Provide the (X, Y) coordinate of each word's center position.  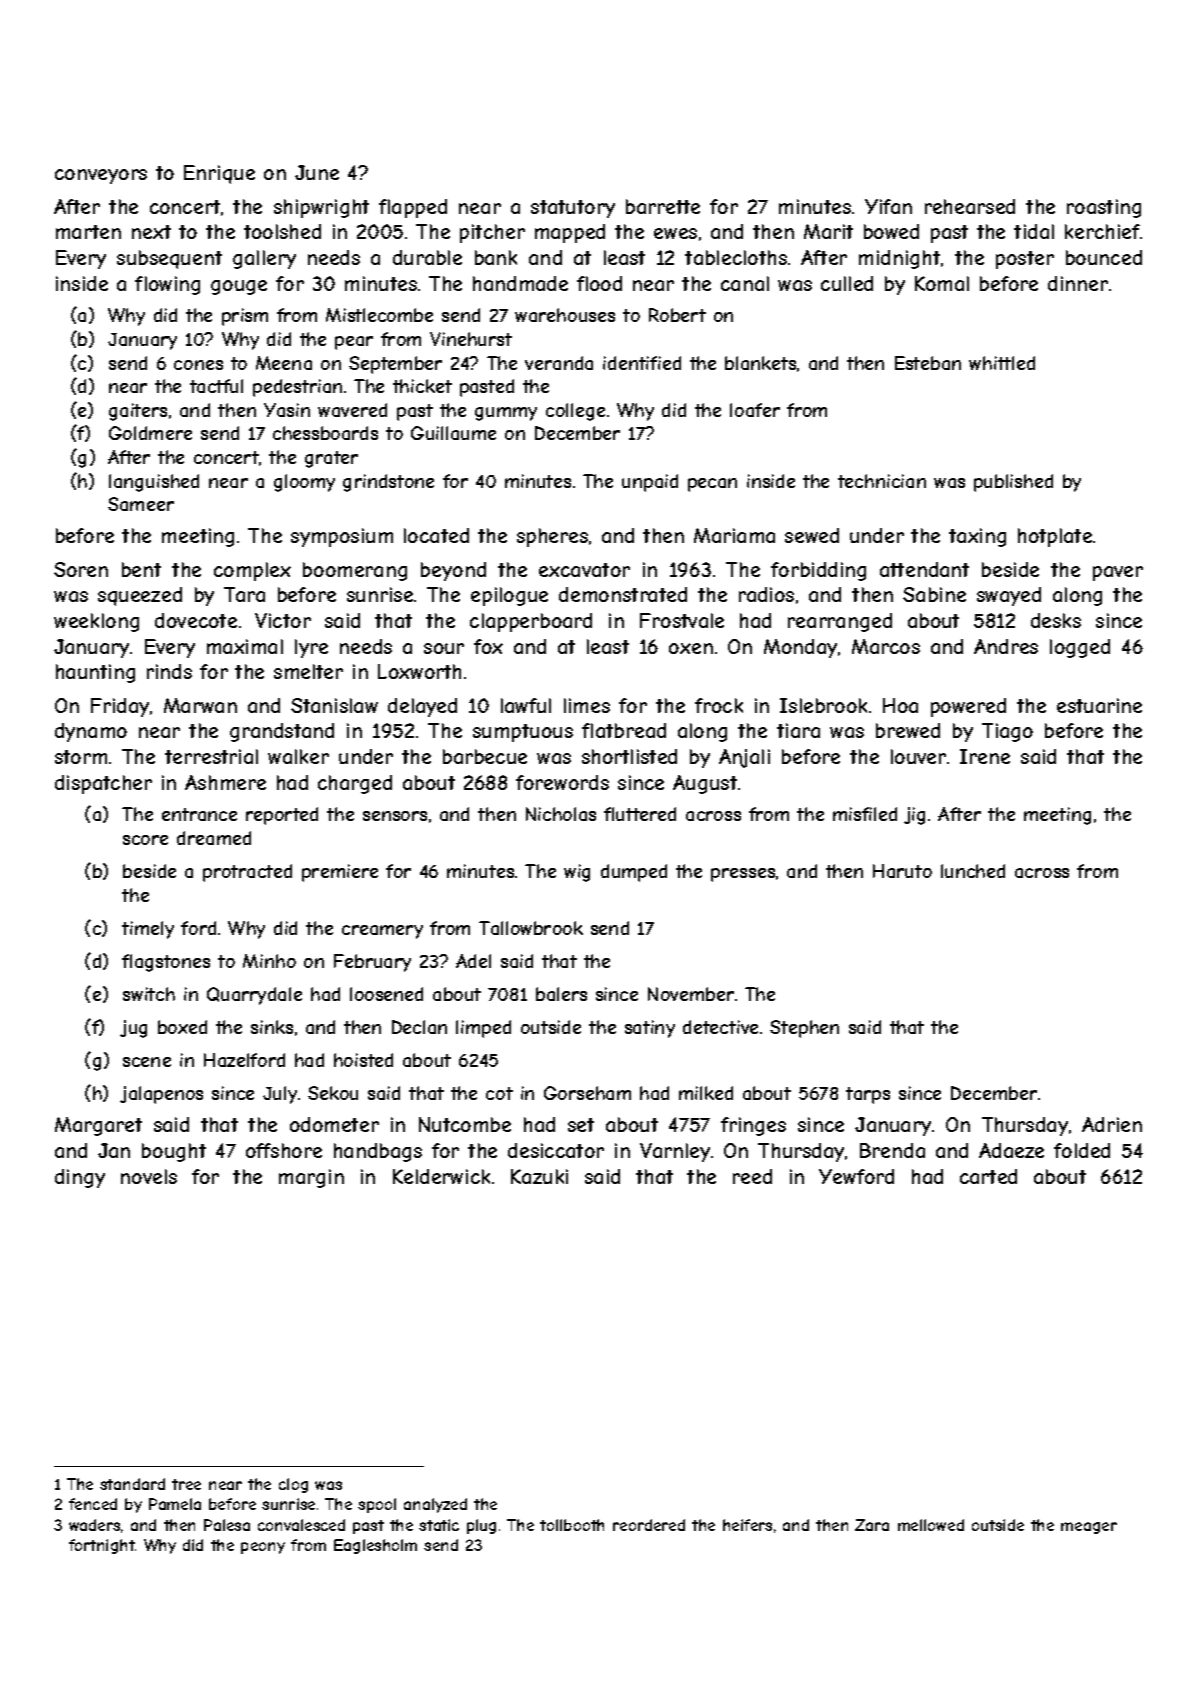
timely (148, 930)
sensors (395, 816)
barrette (663, 206)
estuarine (1099, 705)
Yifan (888, 206)
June (317, 172)
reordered (649, 1525)
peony (263, 1548)
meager (1089, 1528)
